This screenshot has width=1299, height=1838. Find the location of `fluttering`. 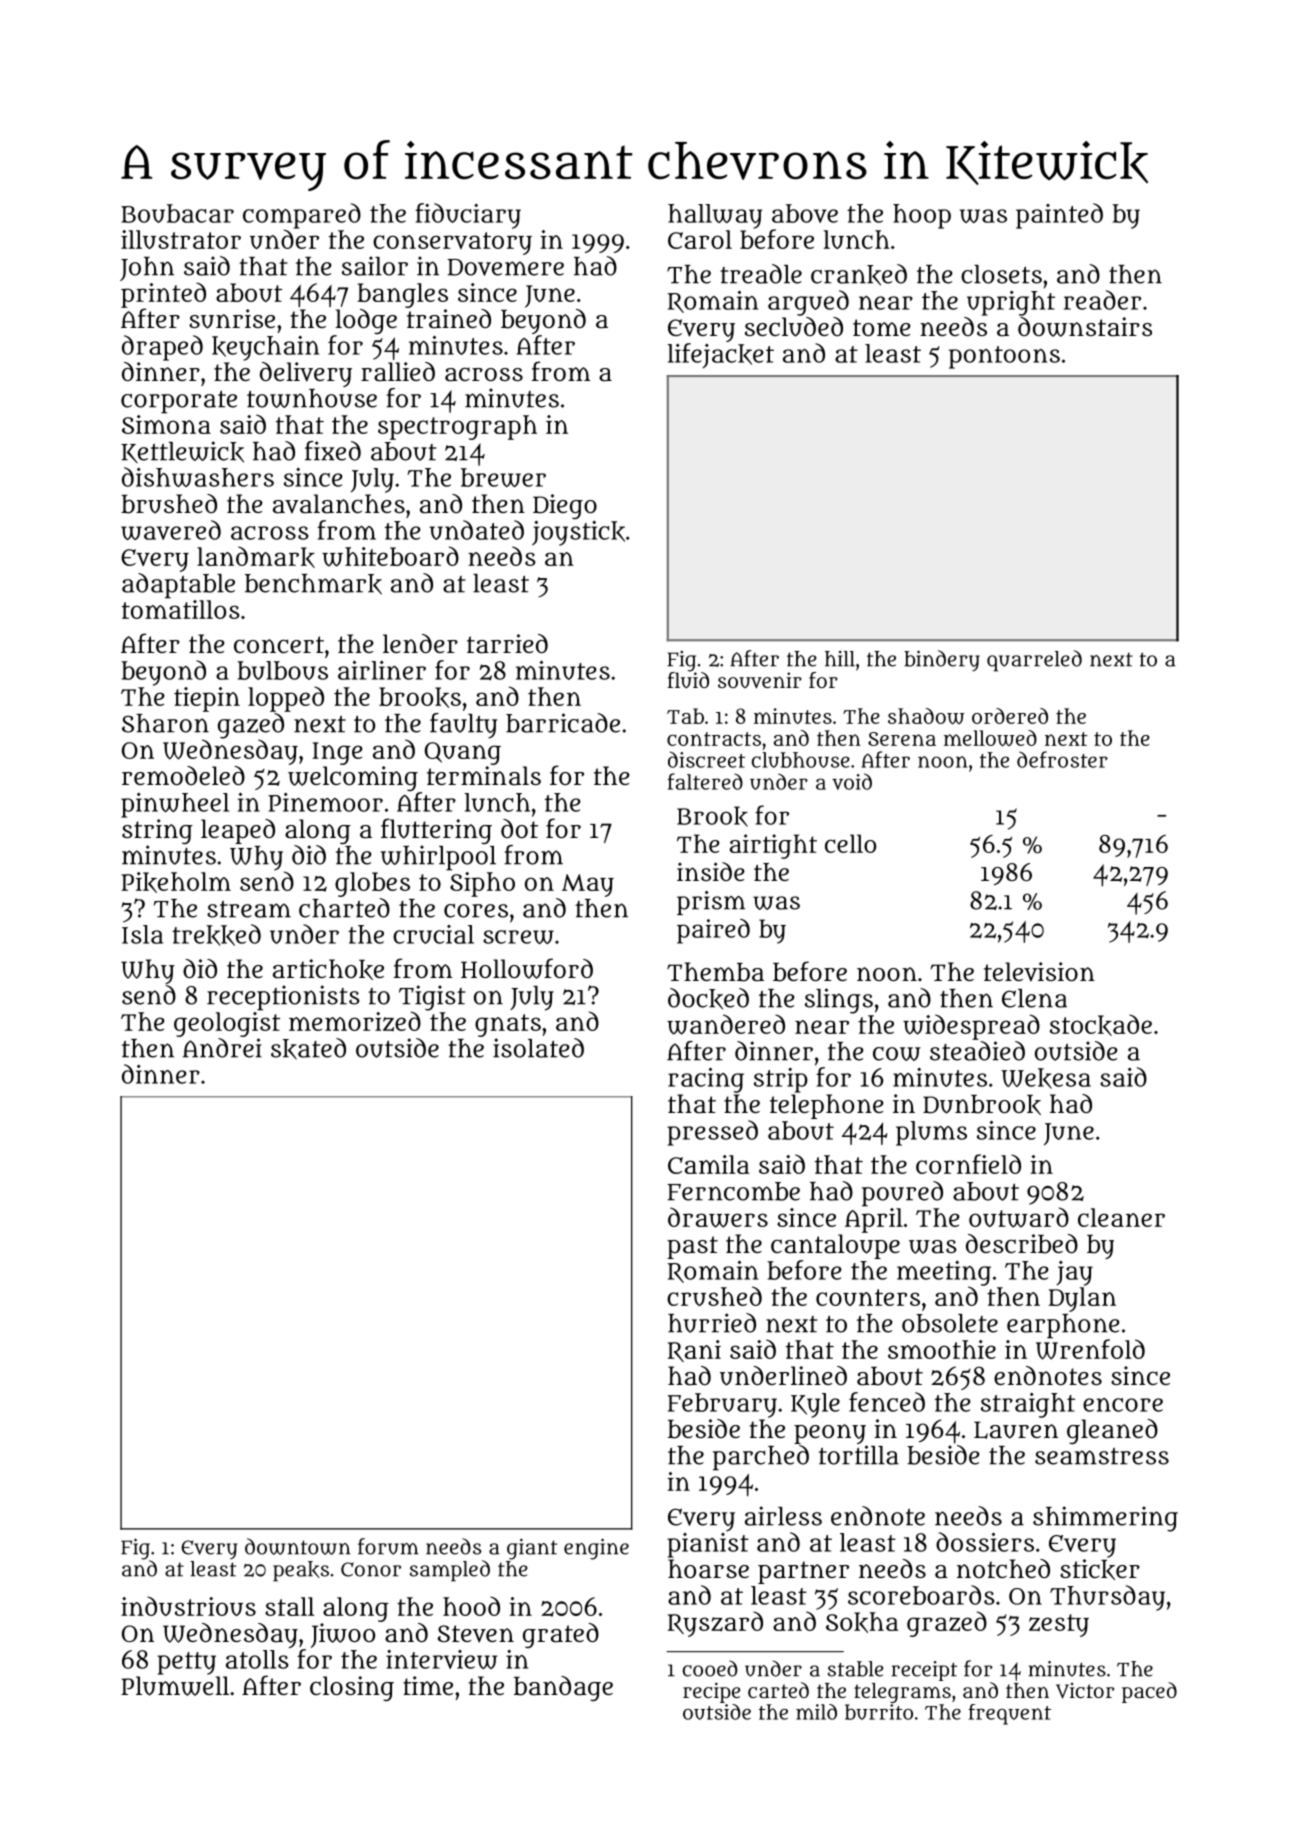

fluttering is located at coordinates (436, 831).
